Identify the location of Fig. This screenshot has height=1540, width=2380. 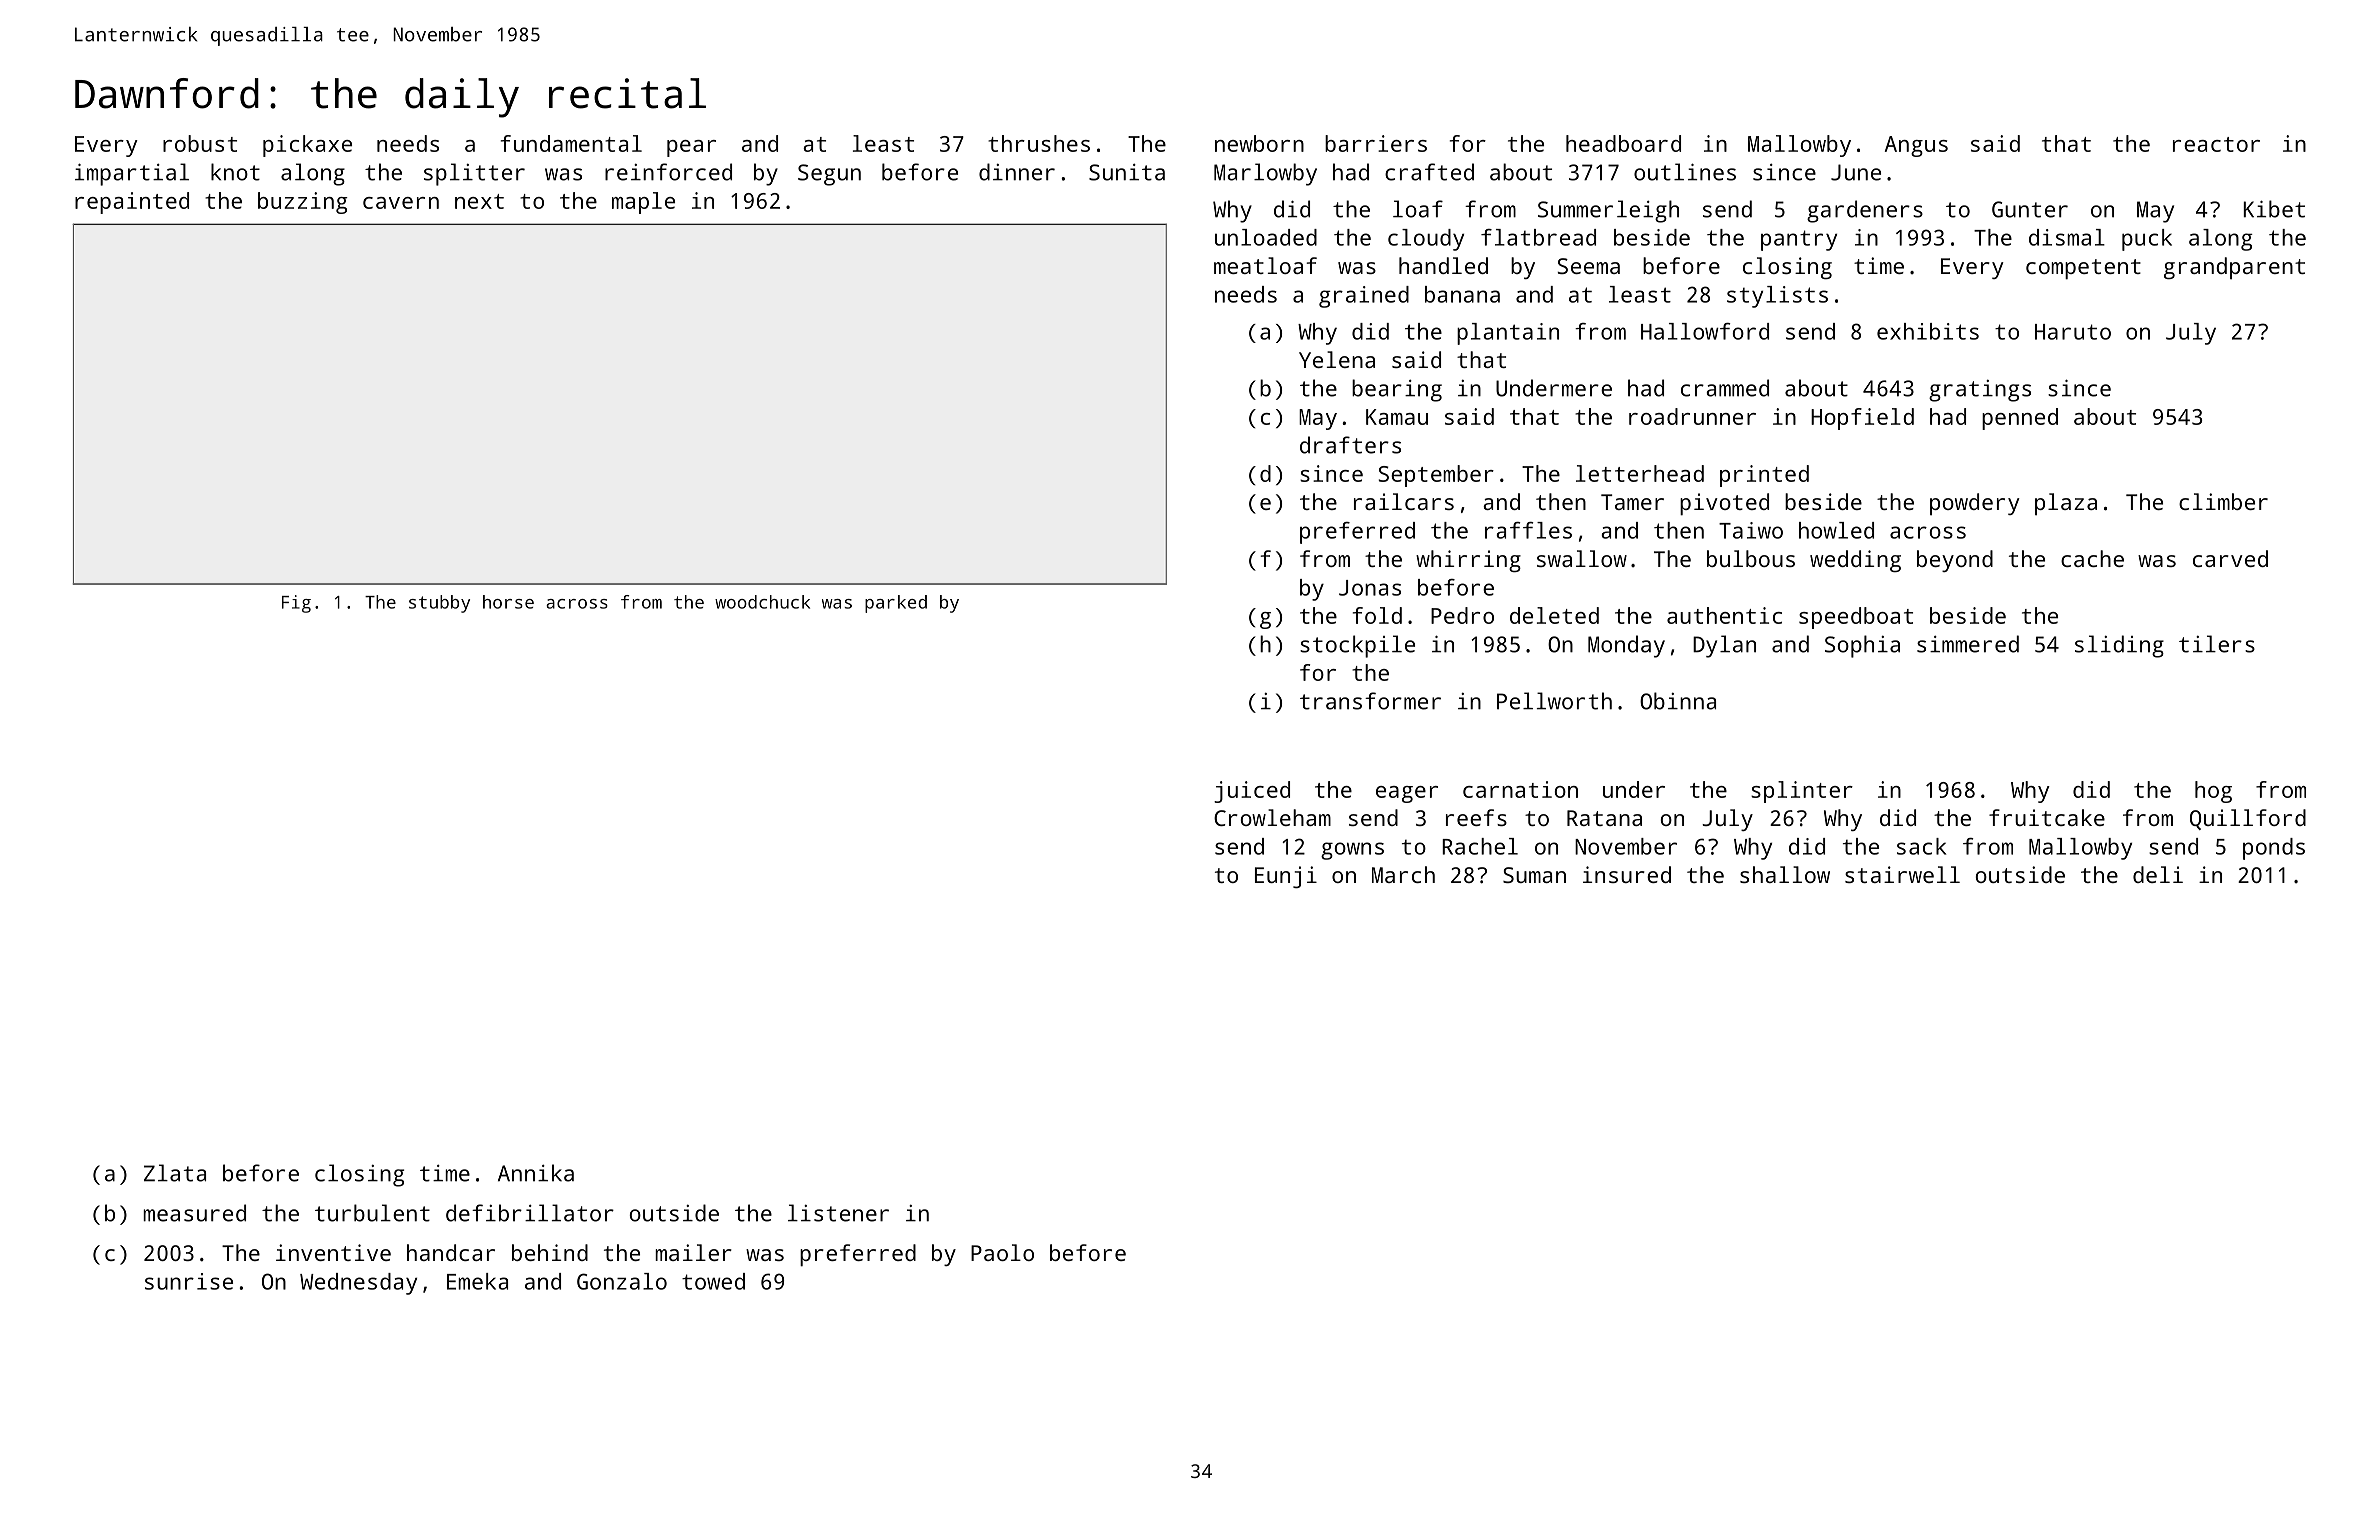
(296, 604).
